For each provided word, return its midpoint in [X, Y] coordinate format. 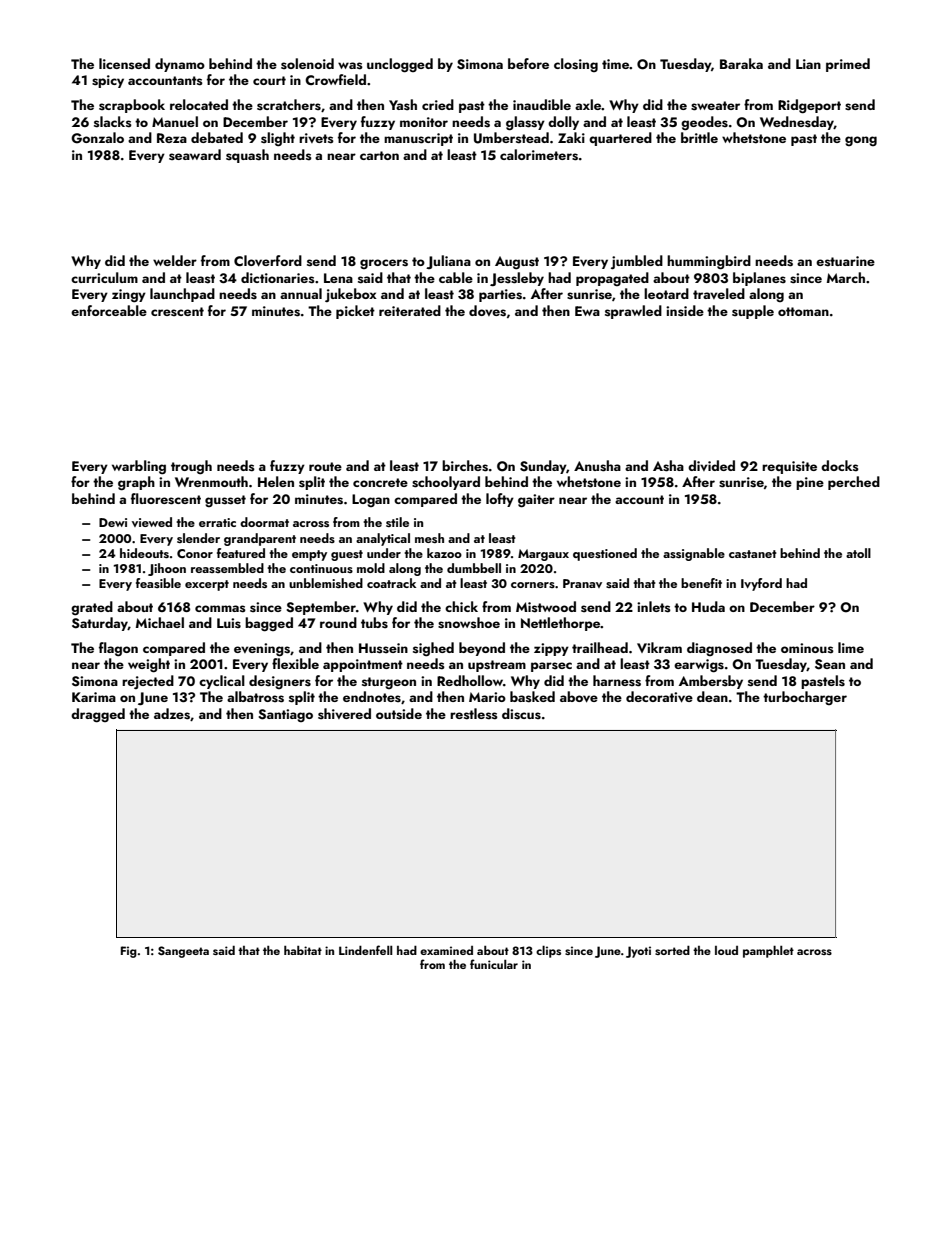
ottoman [803, 311]
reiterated [410, 310]
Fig [129, 952]
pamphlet [768, 951]
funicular [494, 964]
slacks [113, 122]
